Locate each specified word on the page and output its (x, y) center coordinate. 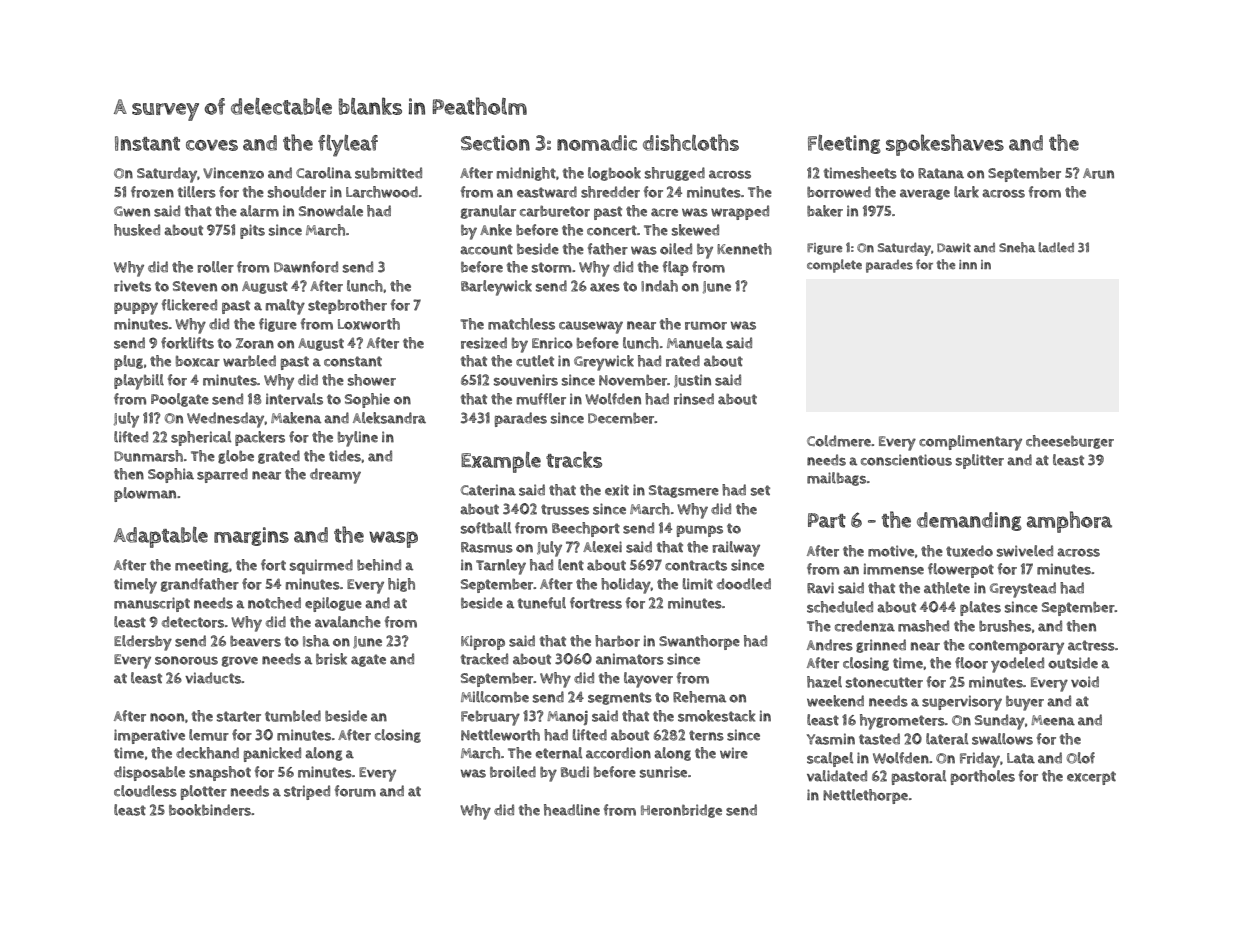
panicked (272, 754)
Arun (1098, 173)
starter (239, 716)
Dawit (954, 248)
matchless (521, 324)
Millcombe (495, 697)
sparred (222, 475)
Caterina (488, 490)
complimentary (970, 443)
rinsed (694, 399)
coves (212, 145)
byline (358, 439)
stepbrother (347, 306)
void (1085, 682)
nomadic (597, 143)
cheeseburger (1070, 442)
